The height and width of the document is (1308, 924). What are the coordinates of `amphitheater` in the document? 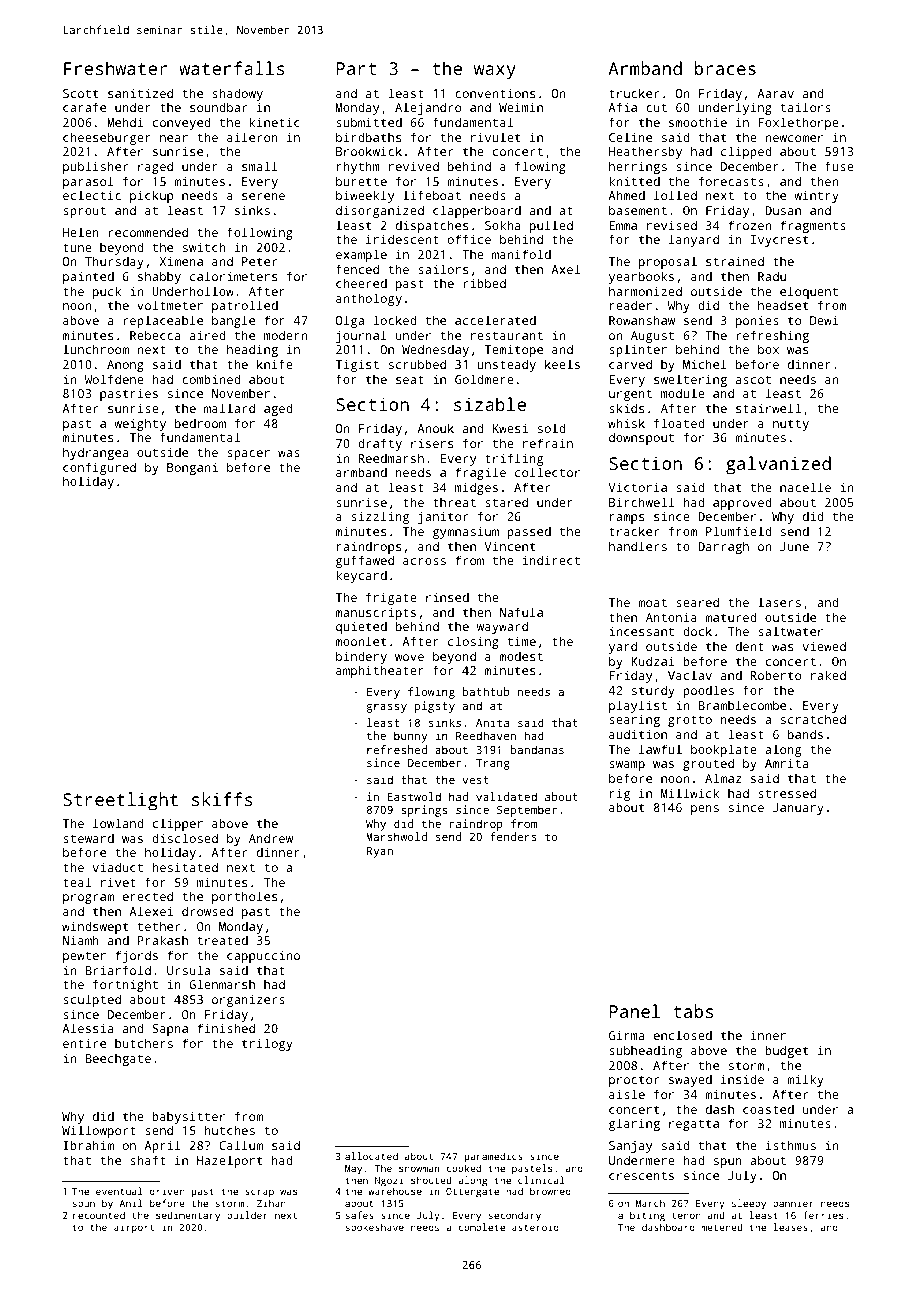 It's located at (380, 671).
